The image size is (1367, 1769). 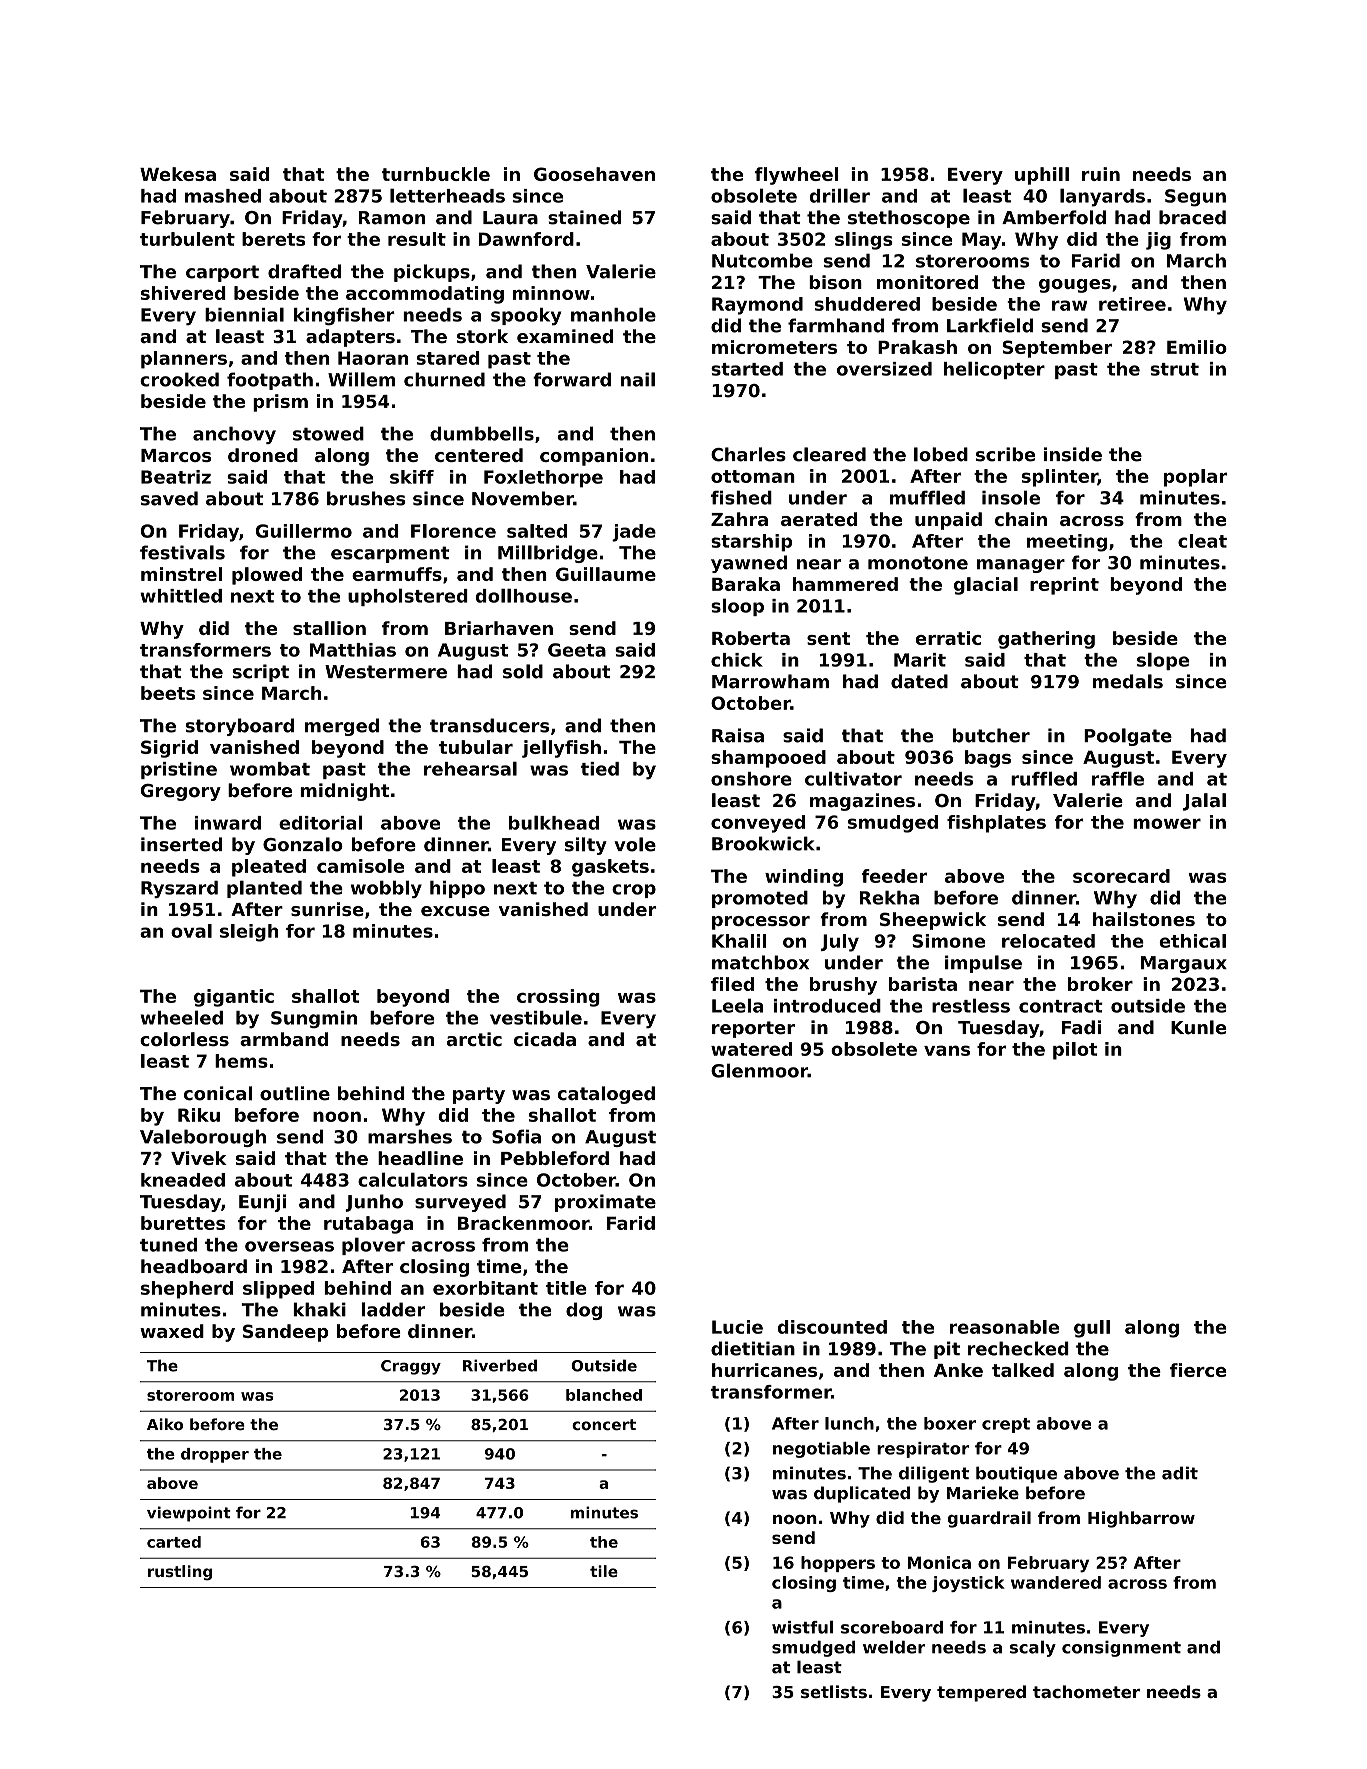 I want to click on uphill, so click(x=1042, y=176).
